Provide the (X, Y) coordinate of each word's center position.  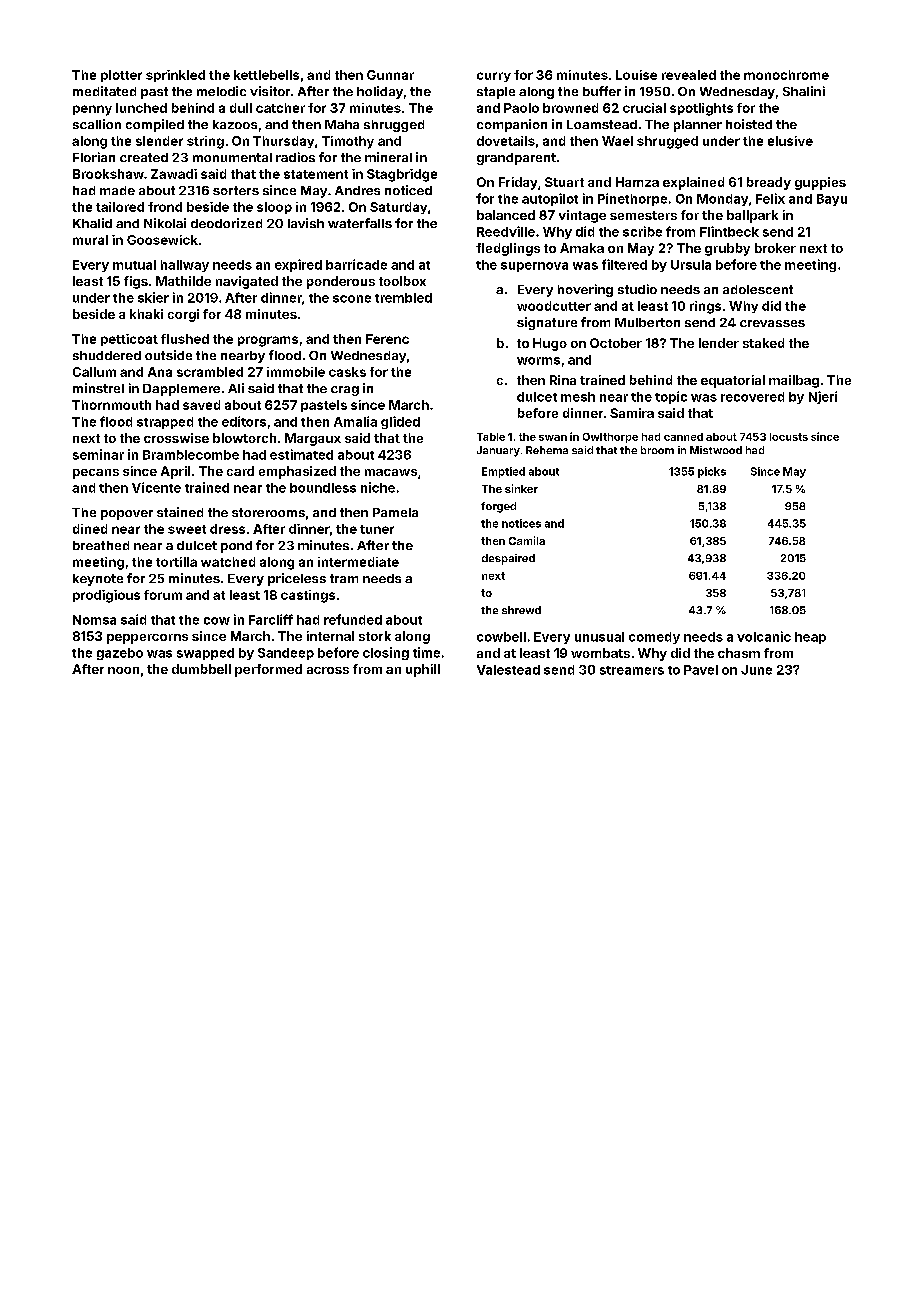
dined (90, 529)
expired (298, 265)
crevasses (772, 323)
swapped (205, 654)
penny (92, 110)
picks (712, 472)
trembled (403, 298)
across (328, 670)
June (756, 670)
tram (344, 578)
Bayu (832, 200)
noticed (408, 190)
